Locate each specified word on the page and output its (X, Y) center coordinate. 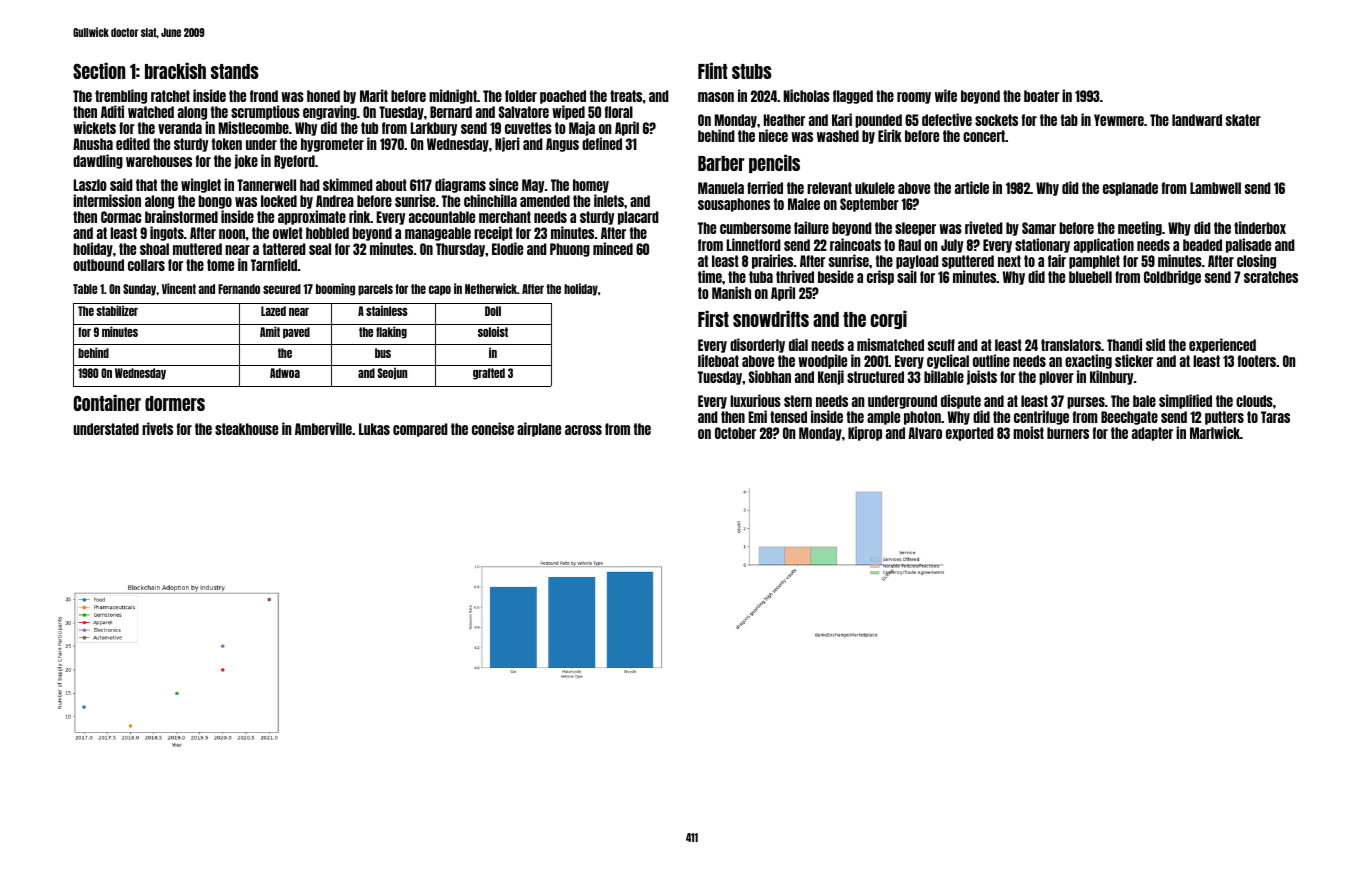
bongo (215, 202)
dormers (175, 403)
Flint (713, 70)
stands (235, 71)
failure (811, 227)
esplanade (1130, 189)
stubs (752, 71)
